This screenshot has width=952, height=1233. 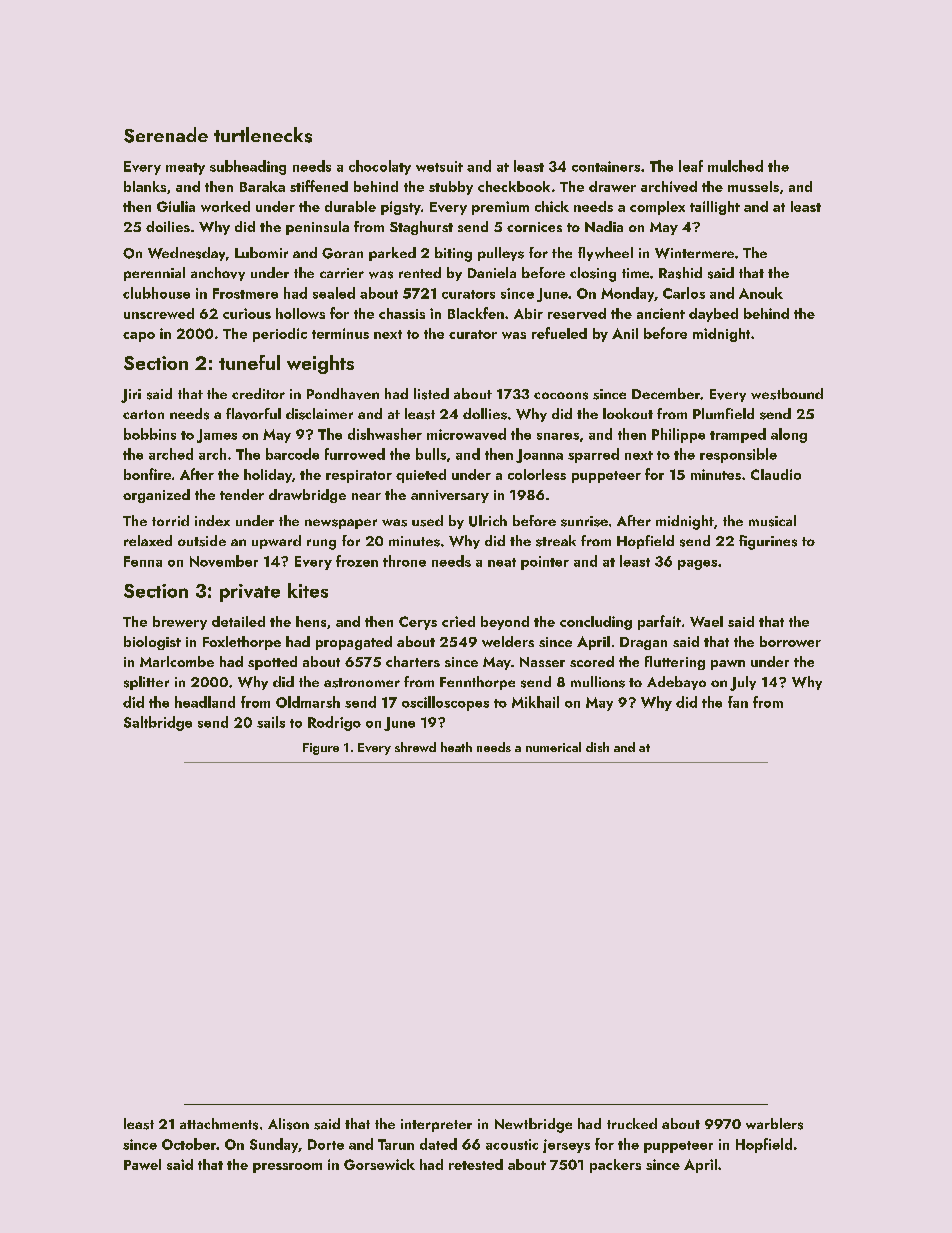 I want to click on fan, so click(x=738, y=702).
